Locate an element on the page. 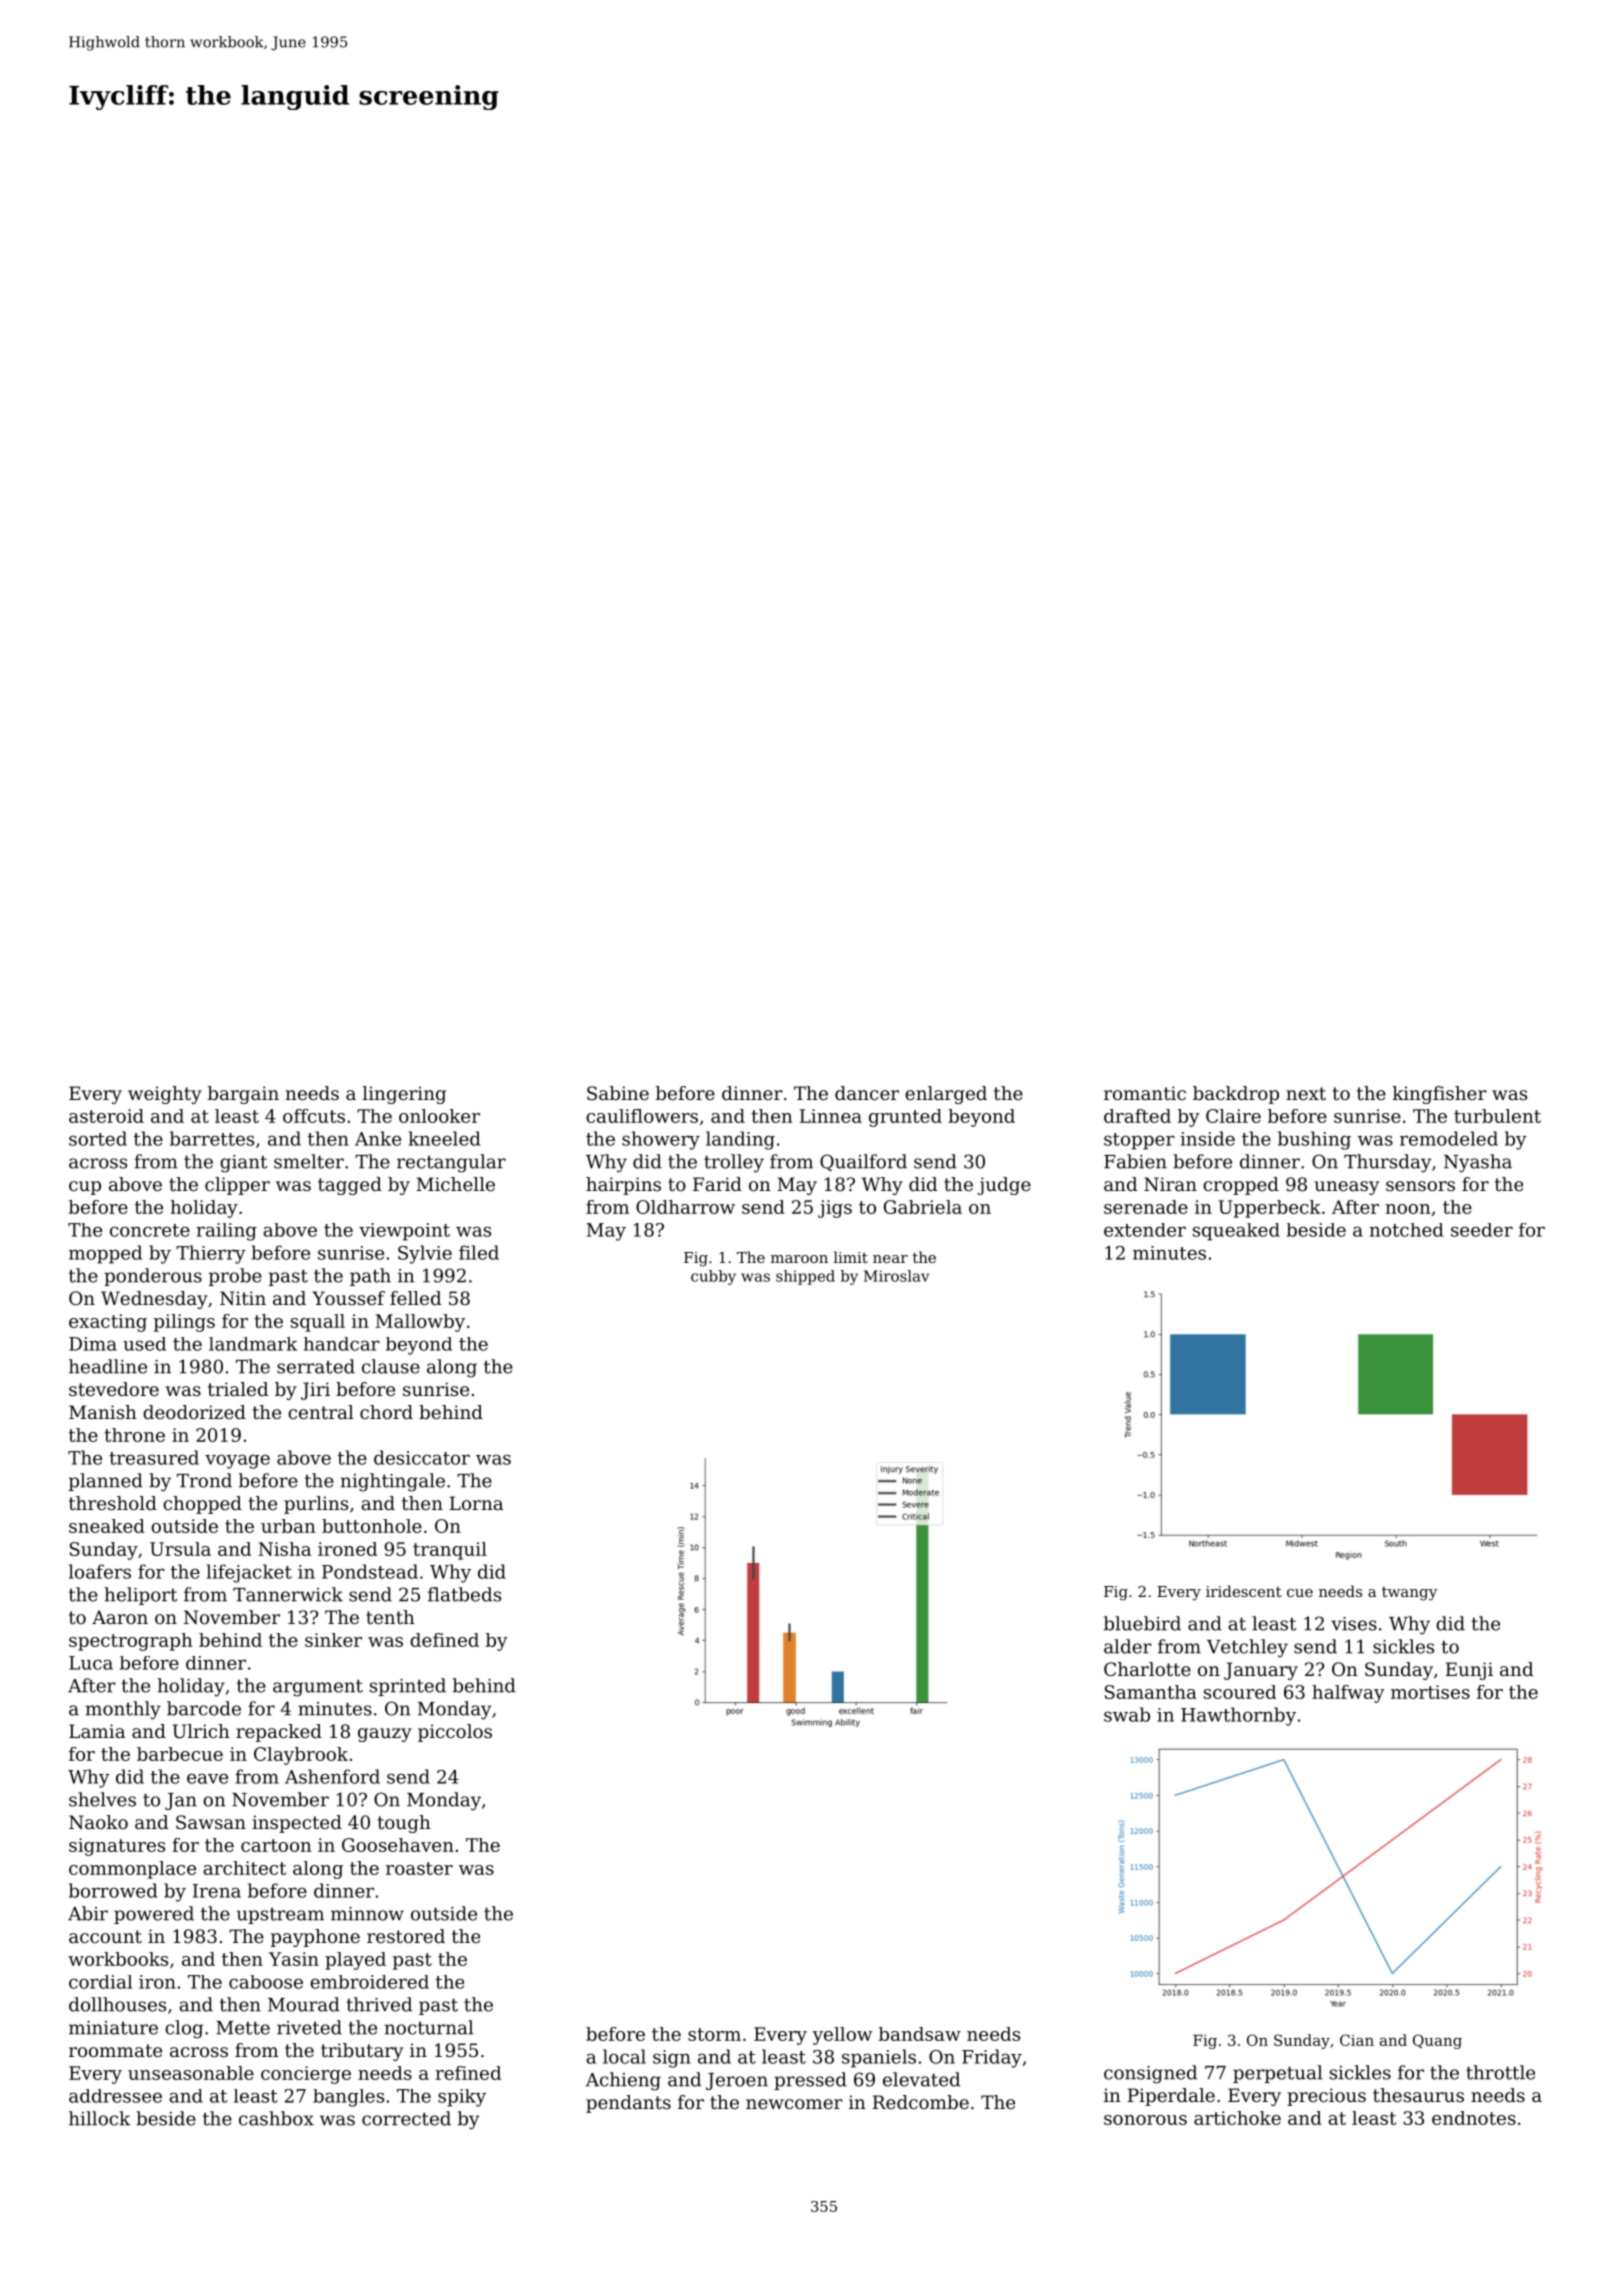 The image size is (1620, 2292). yellow is located at coordinates (842, 2036).
